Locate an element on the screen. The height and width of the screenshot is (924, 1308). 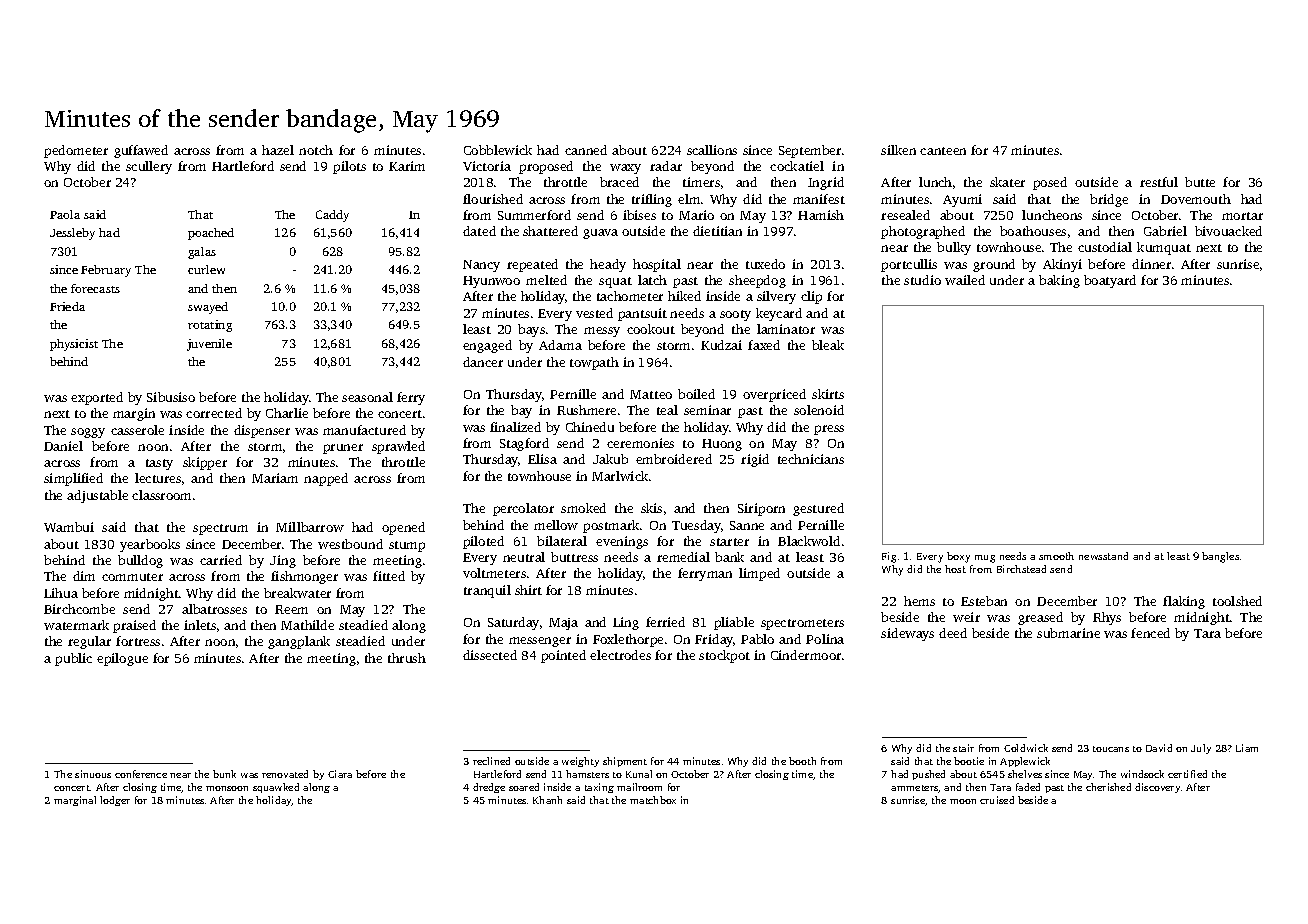
flaking is located at coordinates (1184, 602).
